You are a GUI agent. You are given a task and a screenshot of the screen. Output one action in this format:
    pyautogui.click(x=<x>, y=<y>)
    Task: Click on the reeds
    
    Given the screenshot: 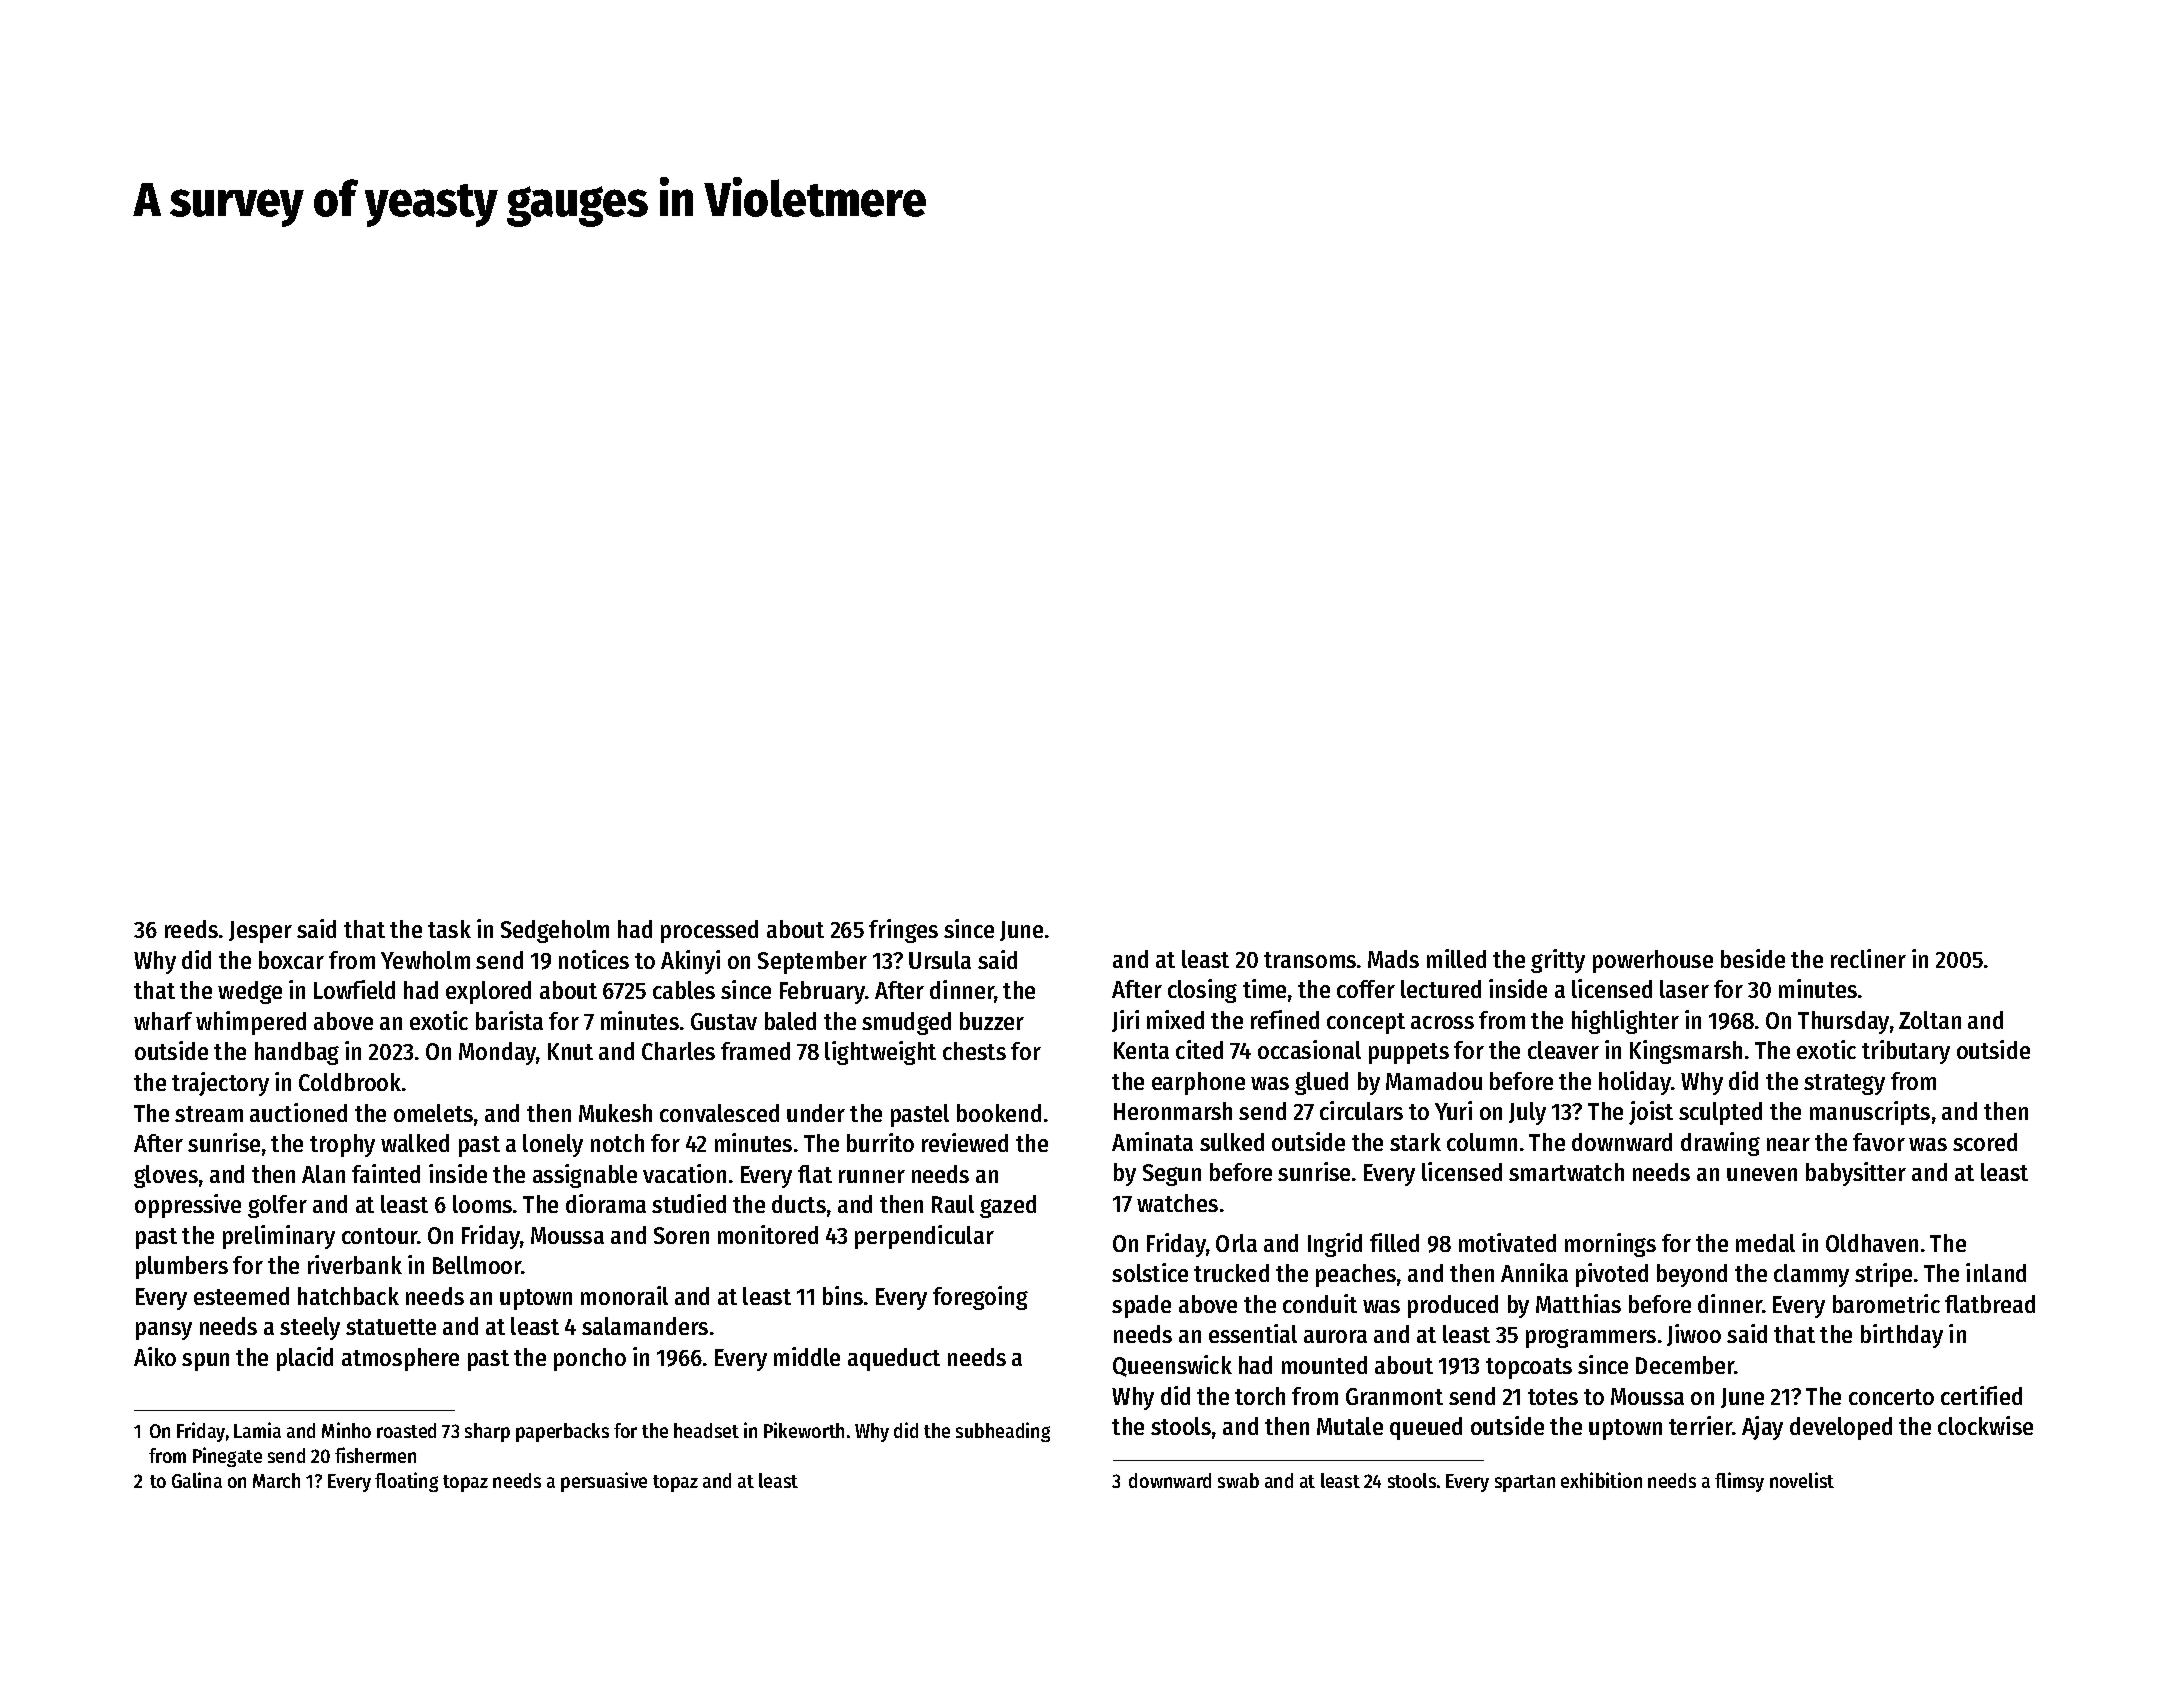 What is the action you would take?
    pyautogui.click(x=191, y=929)
